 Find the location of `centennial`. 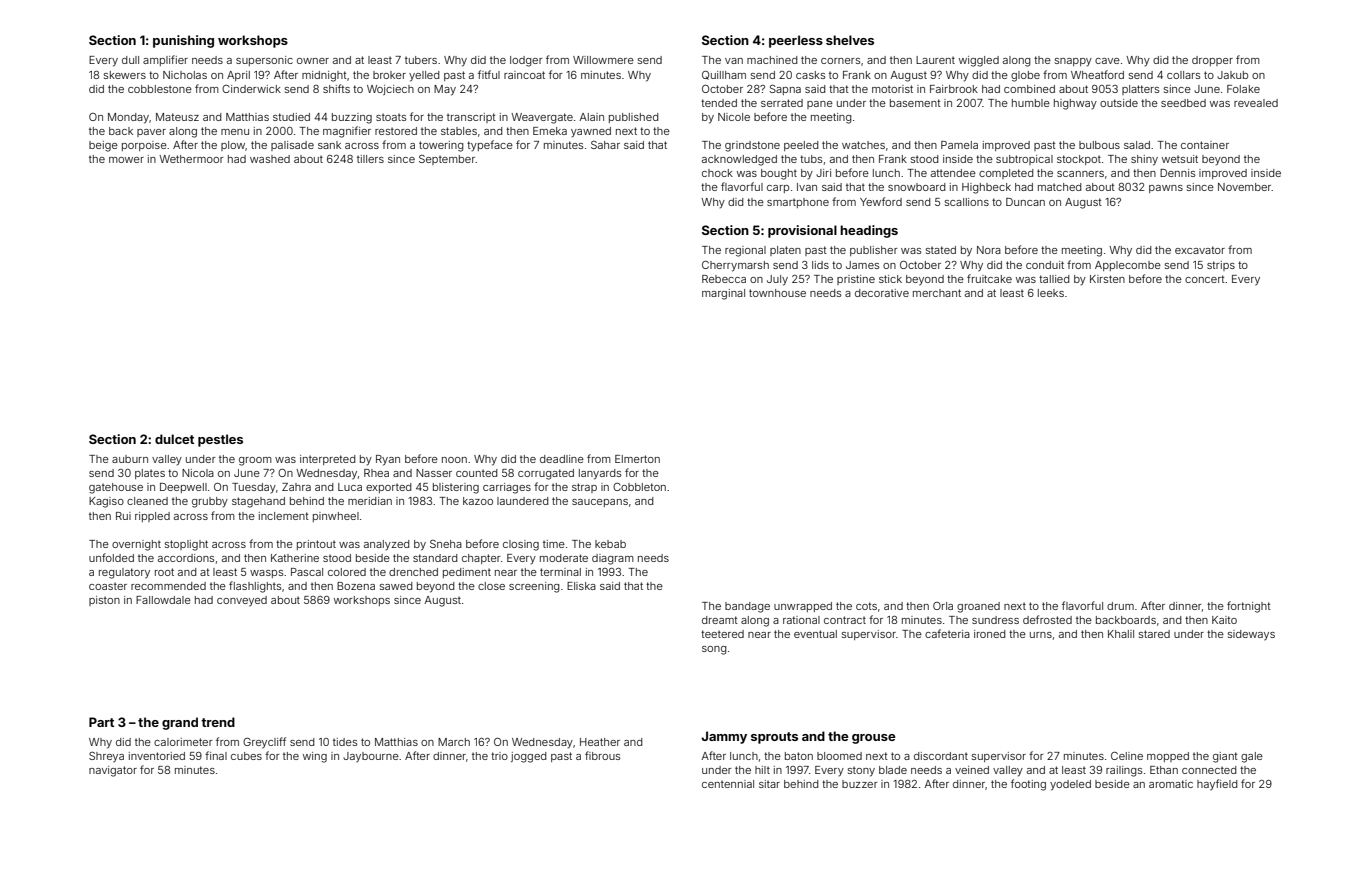

centennial is located at coordinates (728, 784).
